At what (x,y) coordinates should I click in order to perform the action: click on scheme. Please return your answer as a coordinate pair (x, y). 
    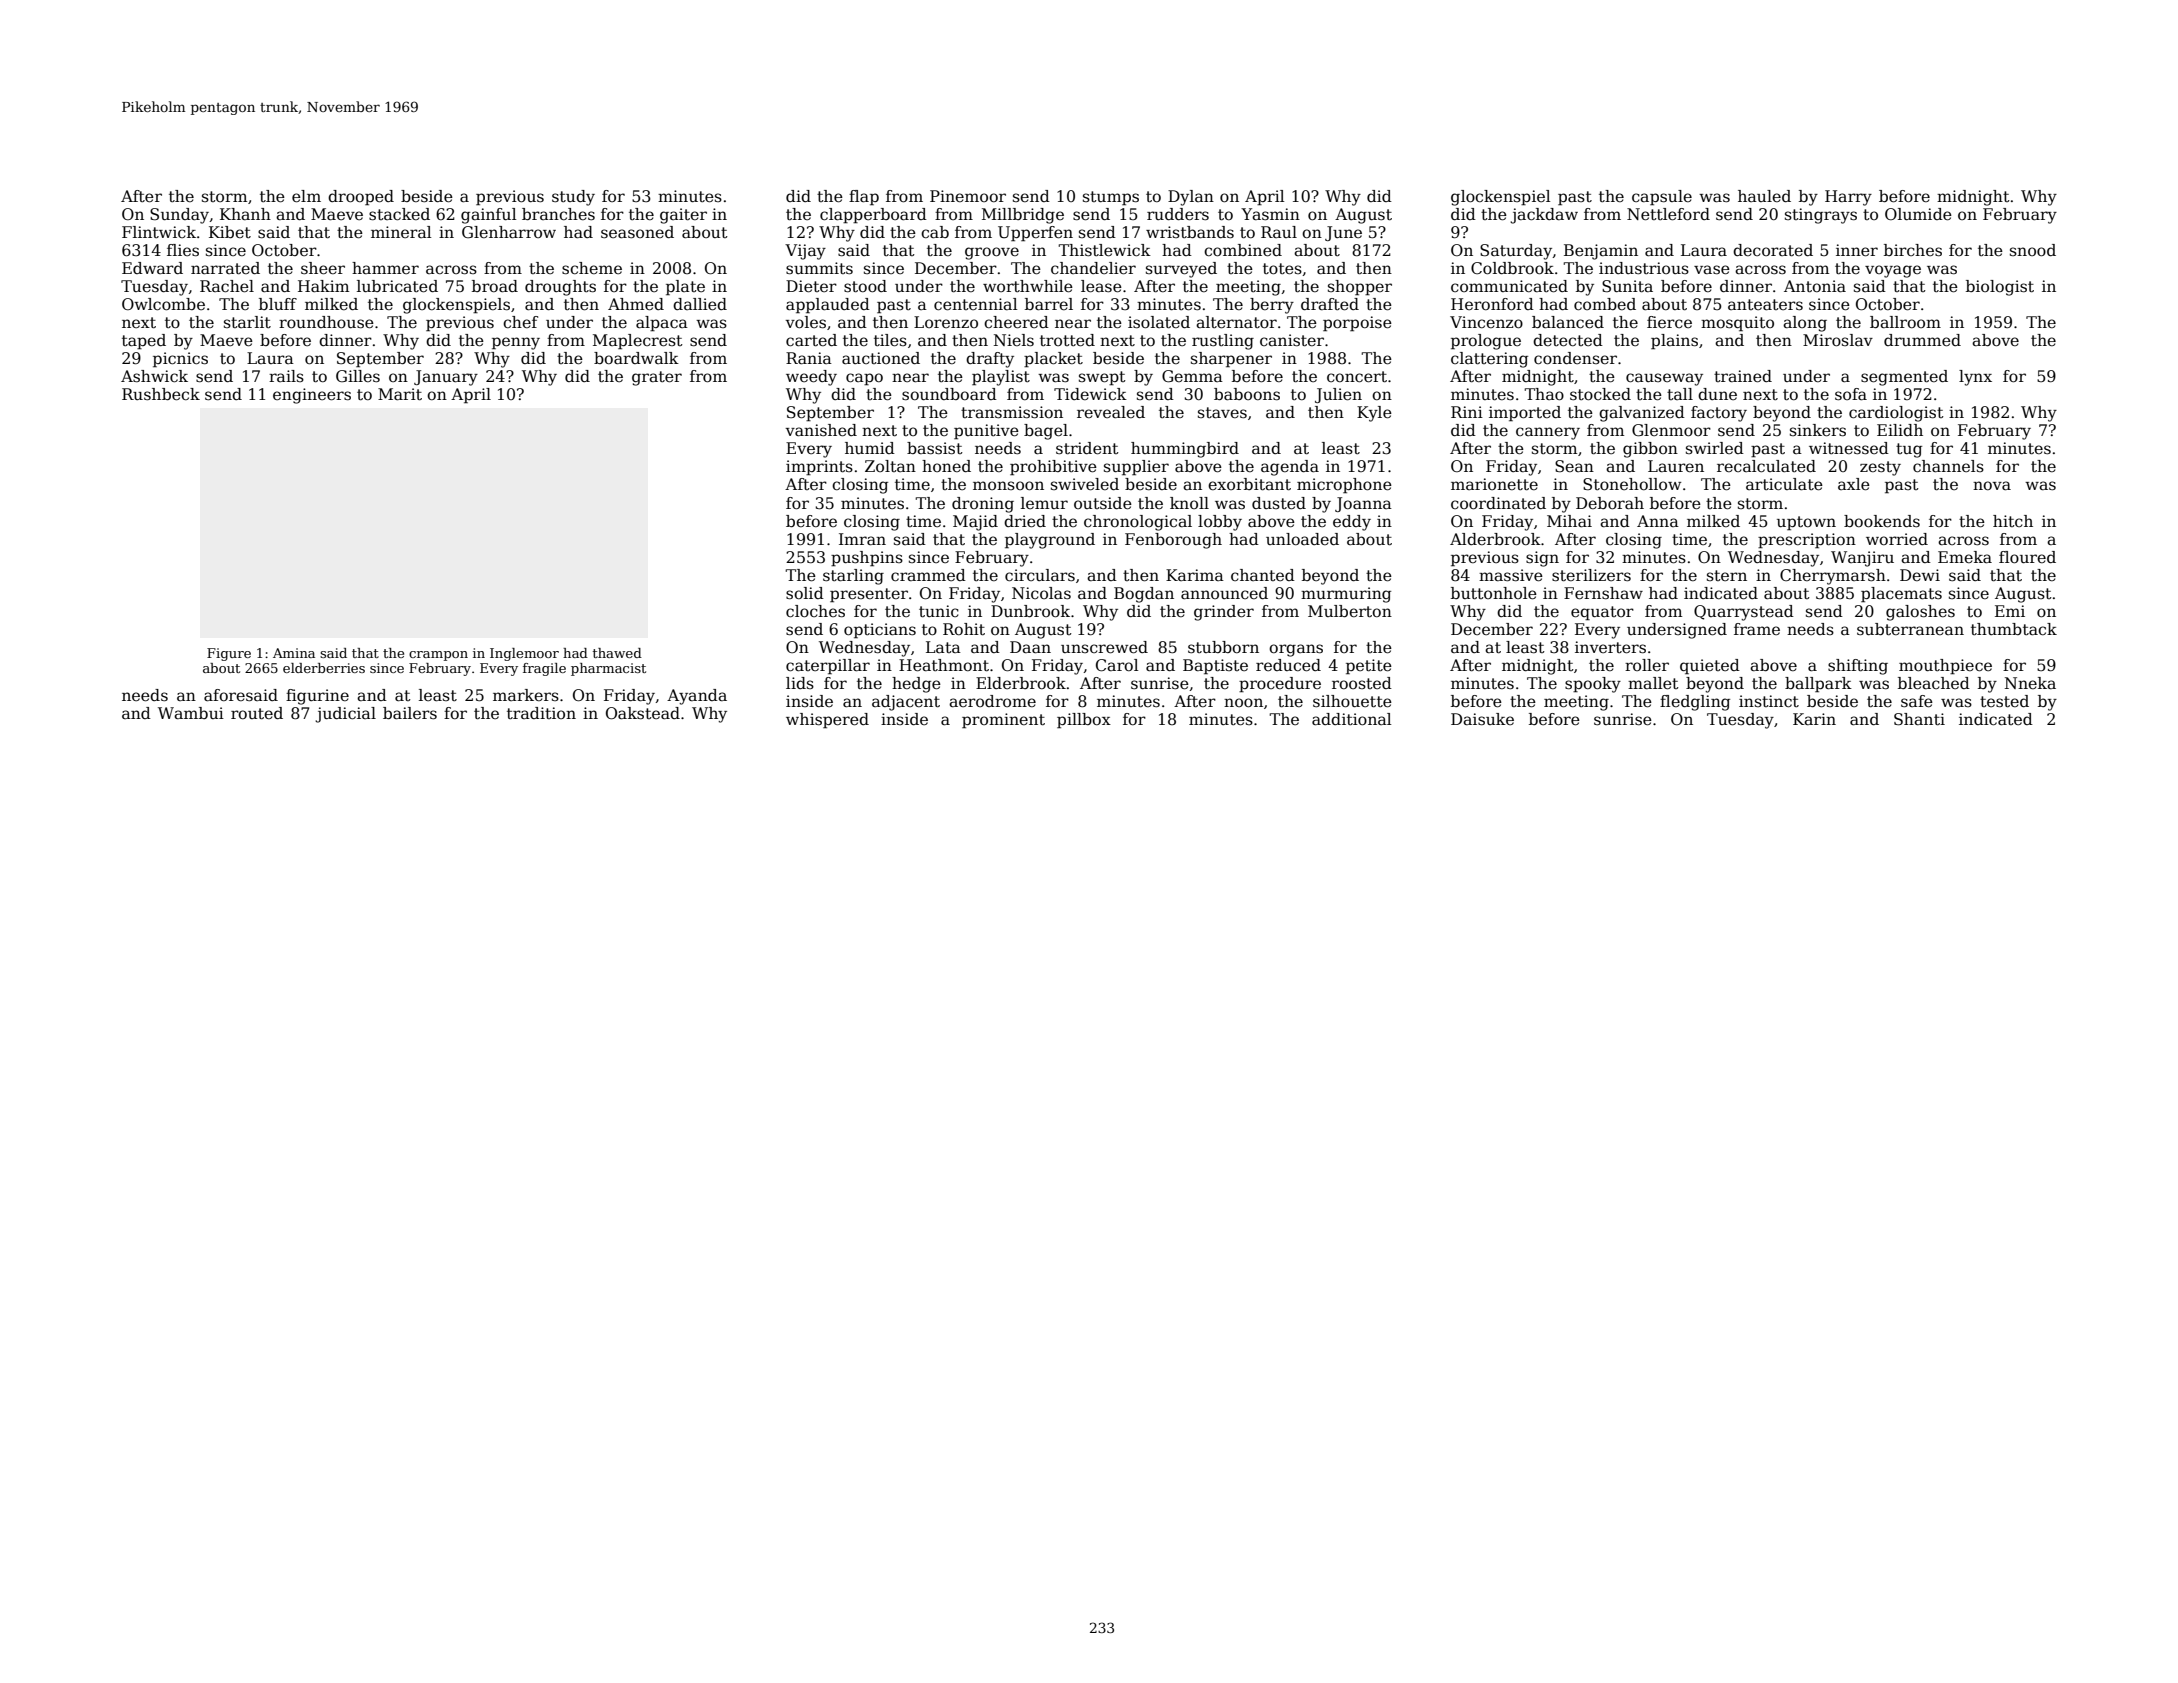
    Looking at the image, I should click on (592, 268).
